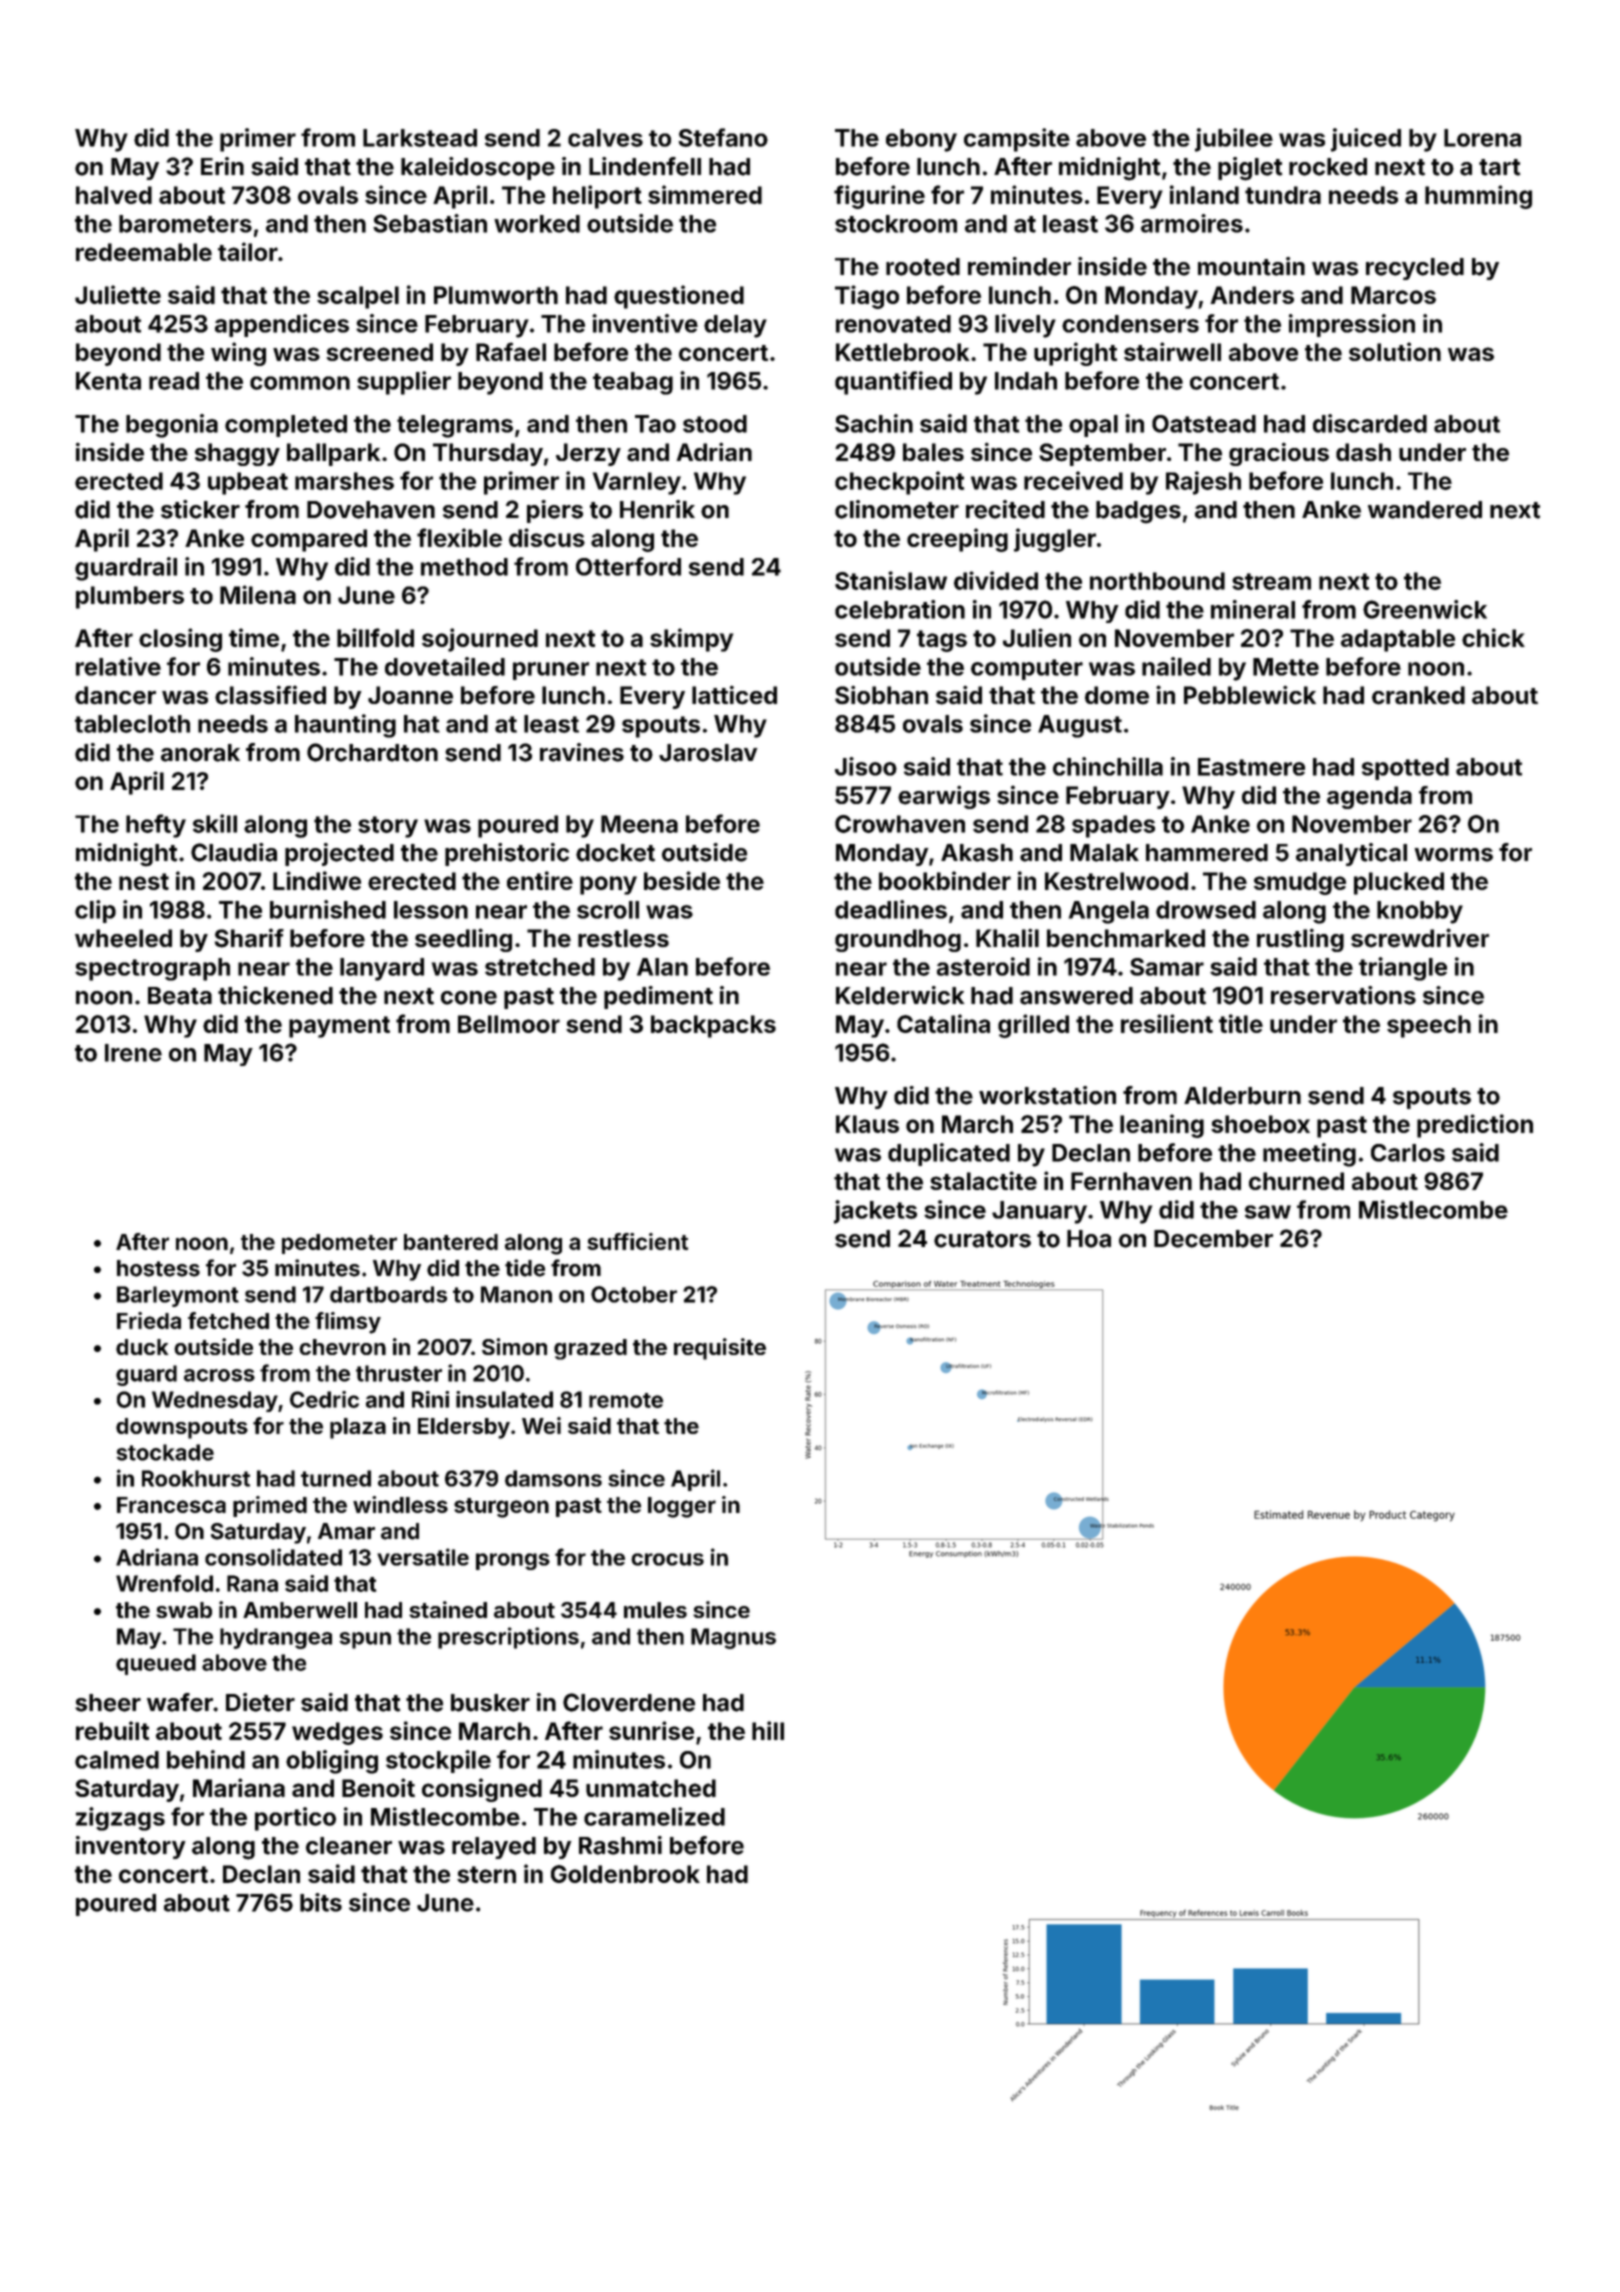 The image size is (1620, 2292). I want to click on stairwell, so click(1172, 351).
